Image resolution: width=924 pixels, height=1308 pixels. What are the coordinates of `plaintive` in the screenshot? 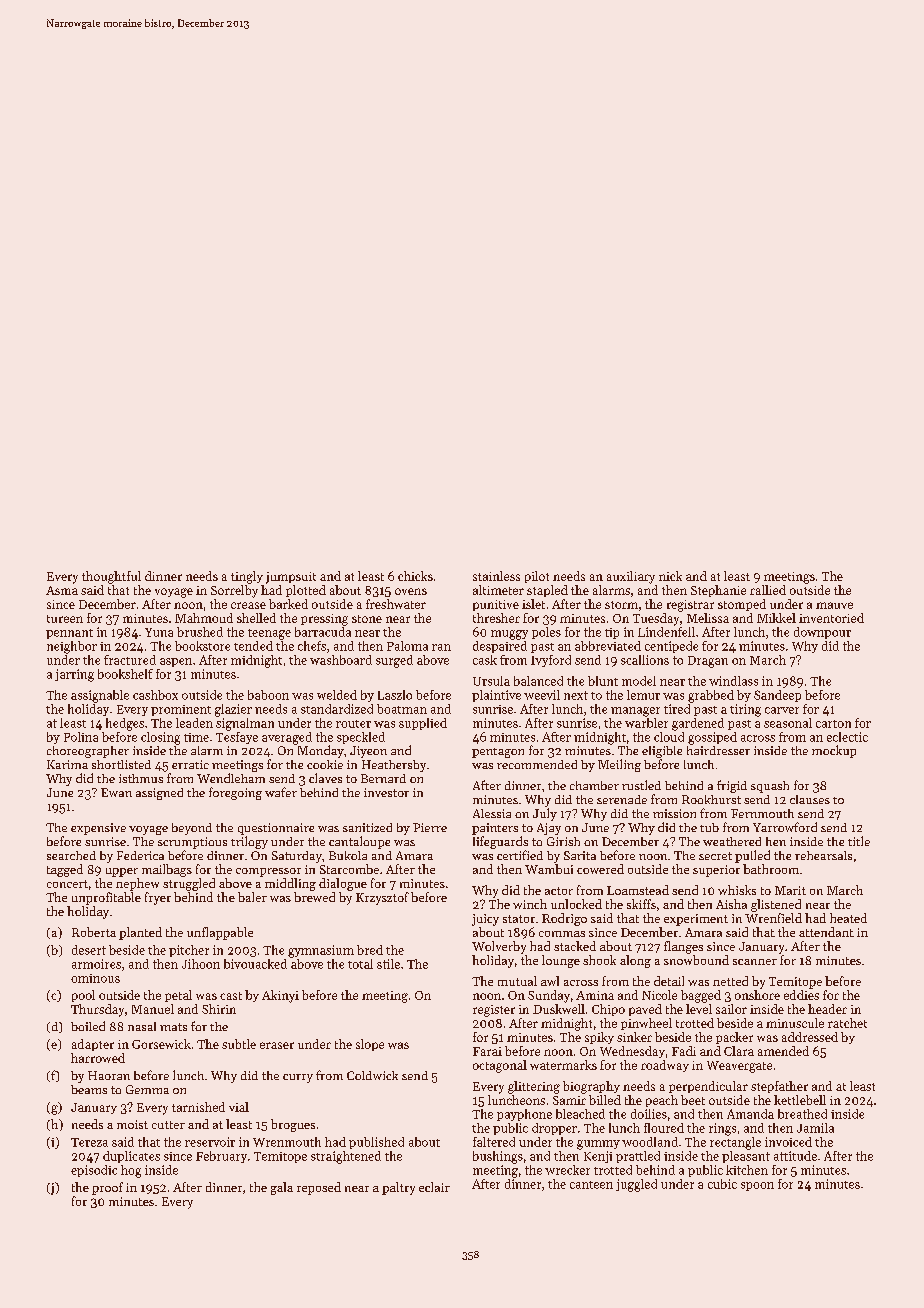 It's located at (496, 696).
